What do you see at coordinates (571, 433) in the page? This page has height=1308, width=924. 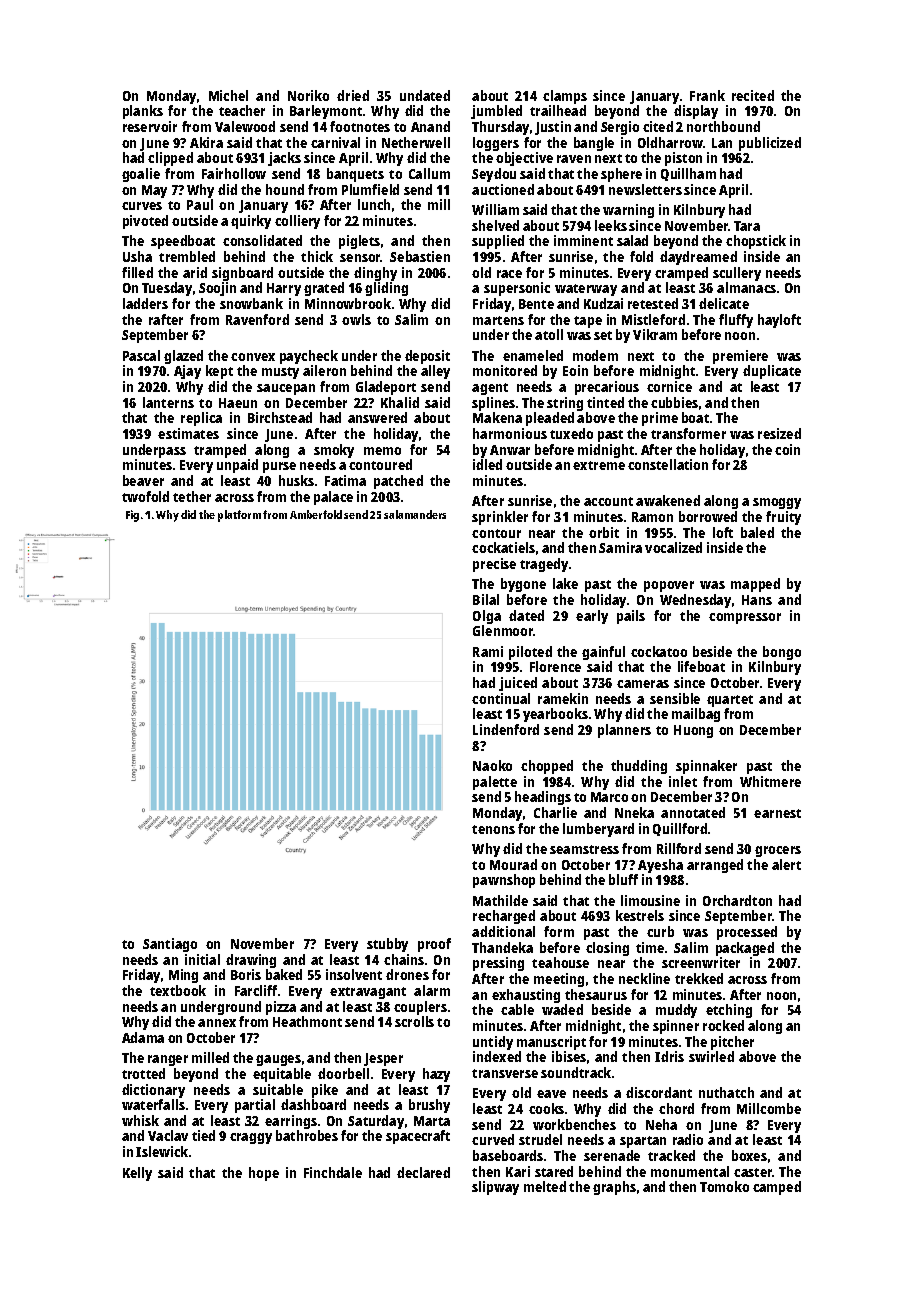 I see `tuxedo` at bounding box center [571, 433].
